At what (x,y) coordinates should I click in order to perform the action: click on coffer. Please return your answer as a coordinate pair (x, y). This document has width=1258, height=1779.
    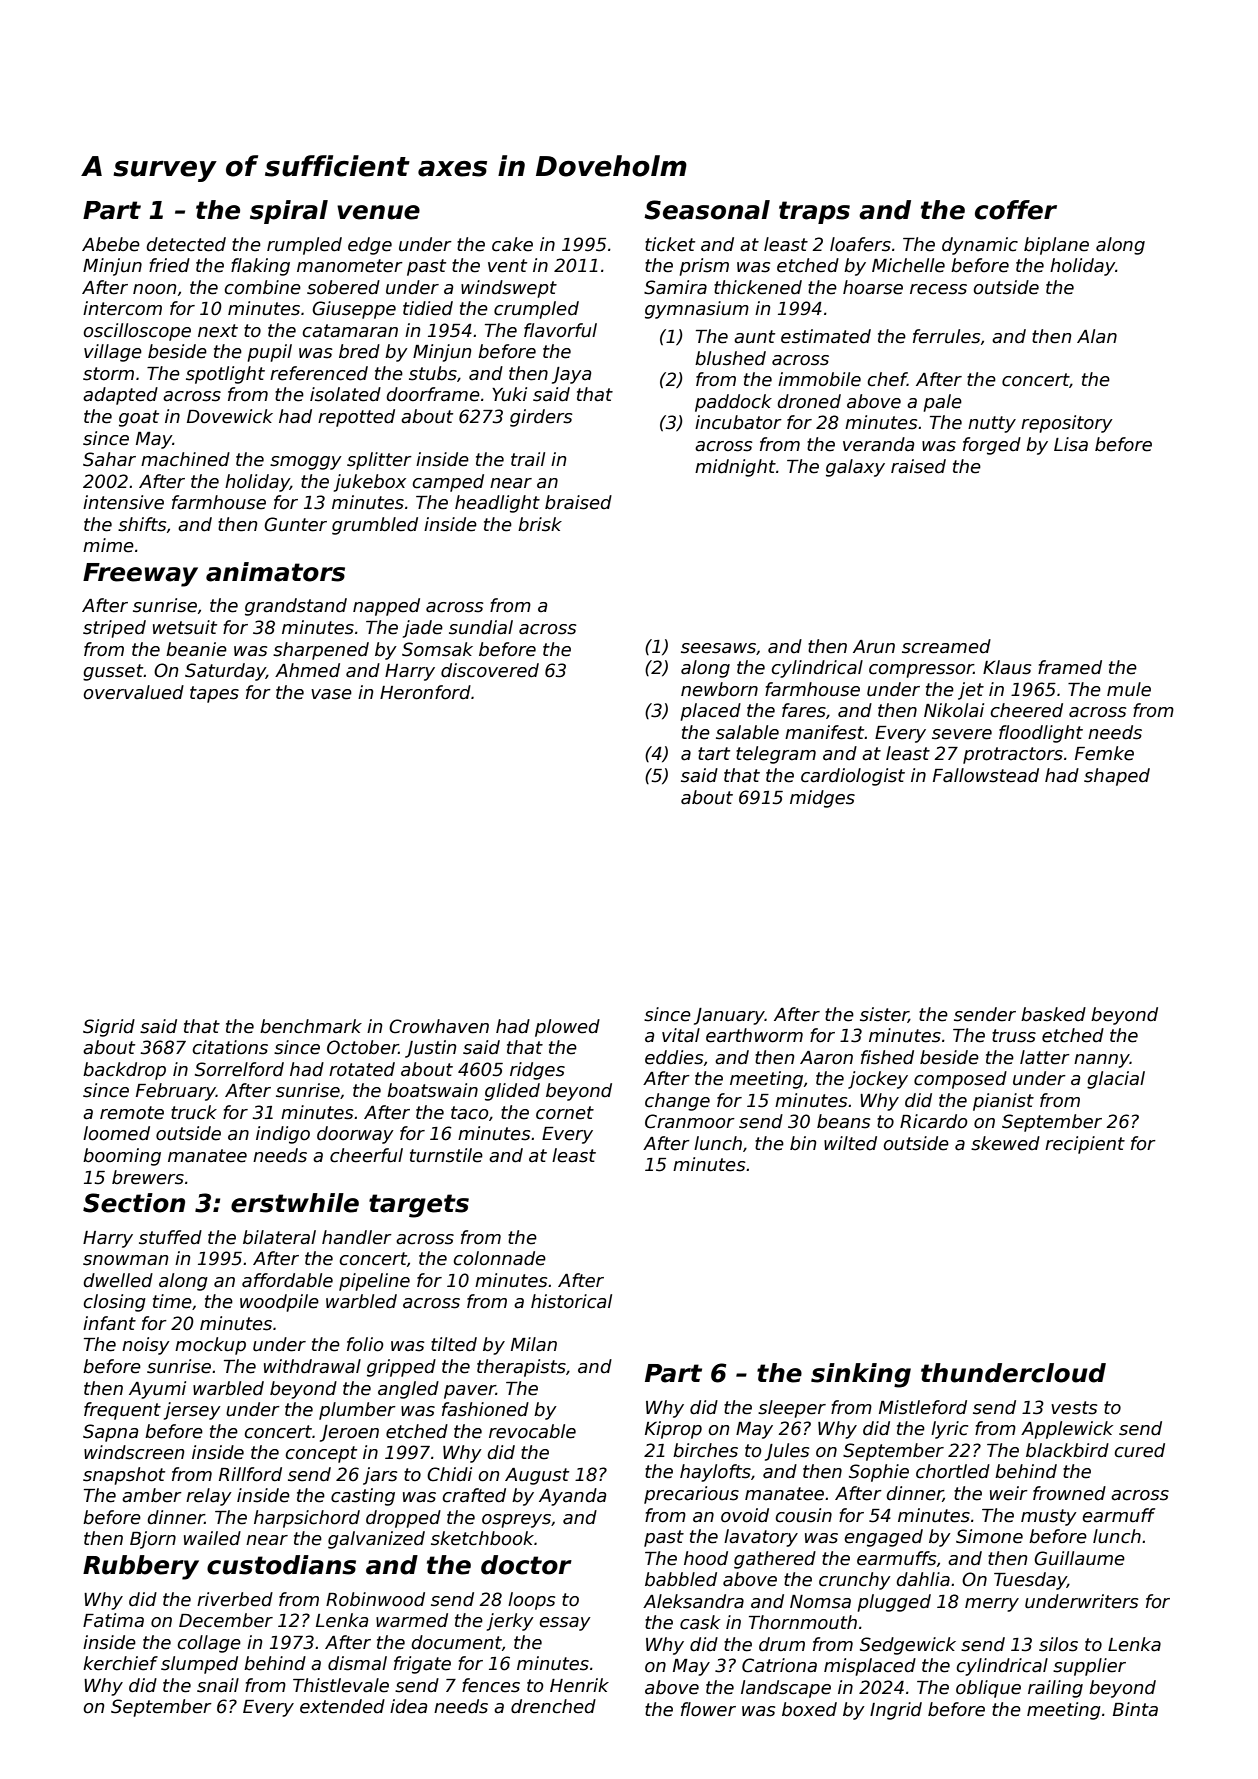
    Looking at the image, I should click on (1016, 210).
